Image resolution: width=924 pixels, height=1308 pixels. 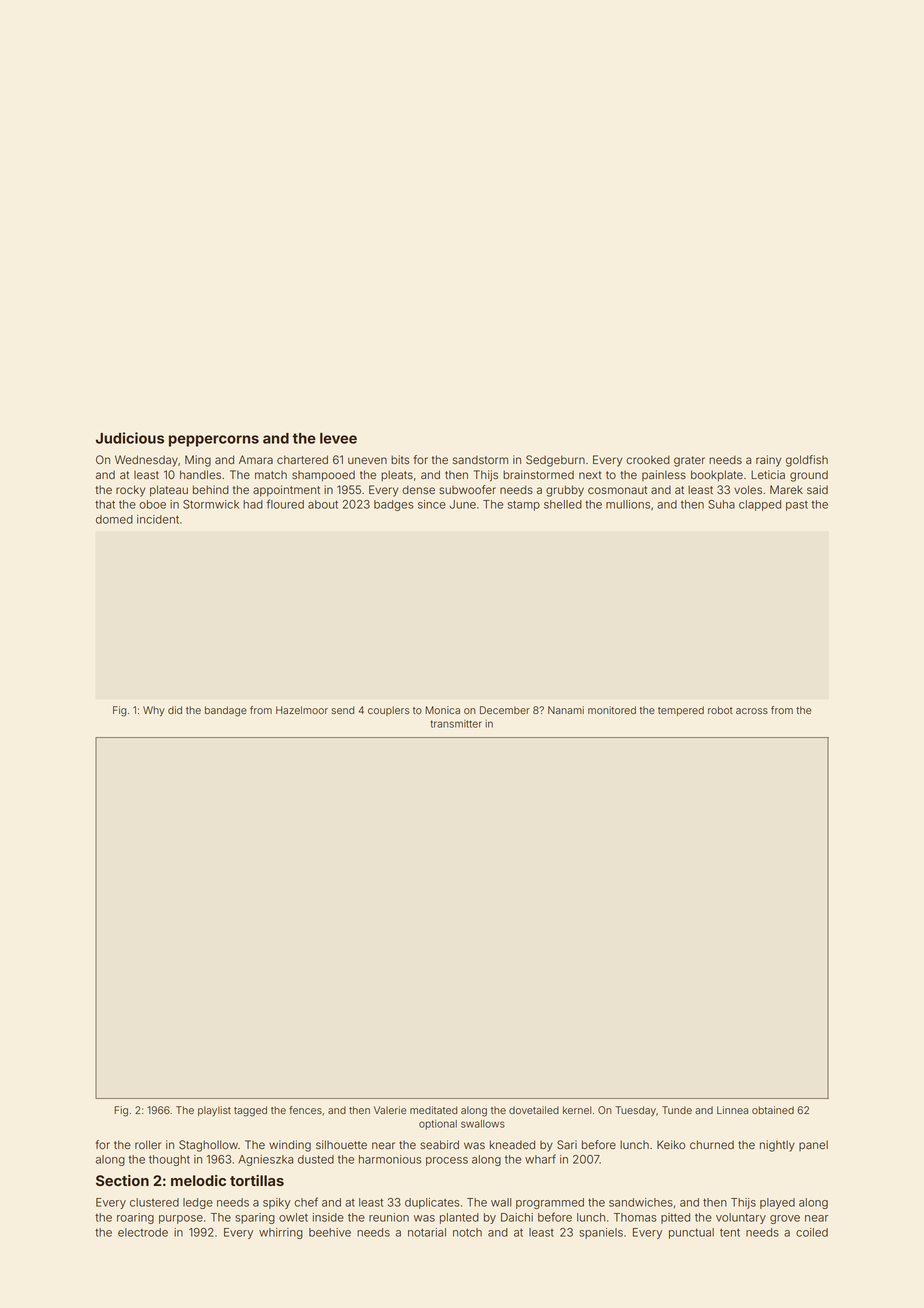 I want to click on past, so click(x=797, y=506).
